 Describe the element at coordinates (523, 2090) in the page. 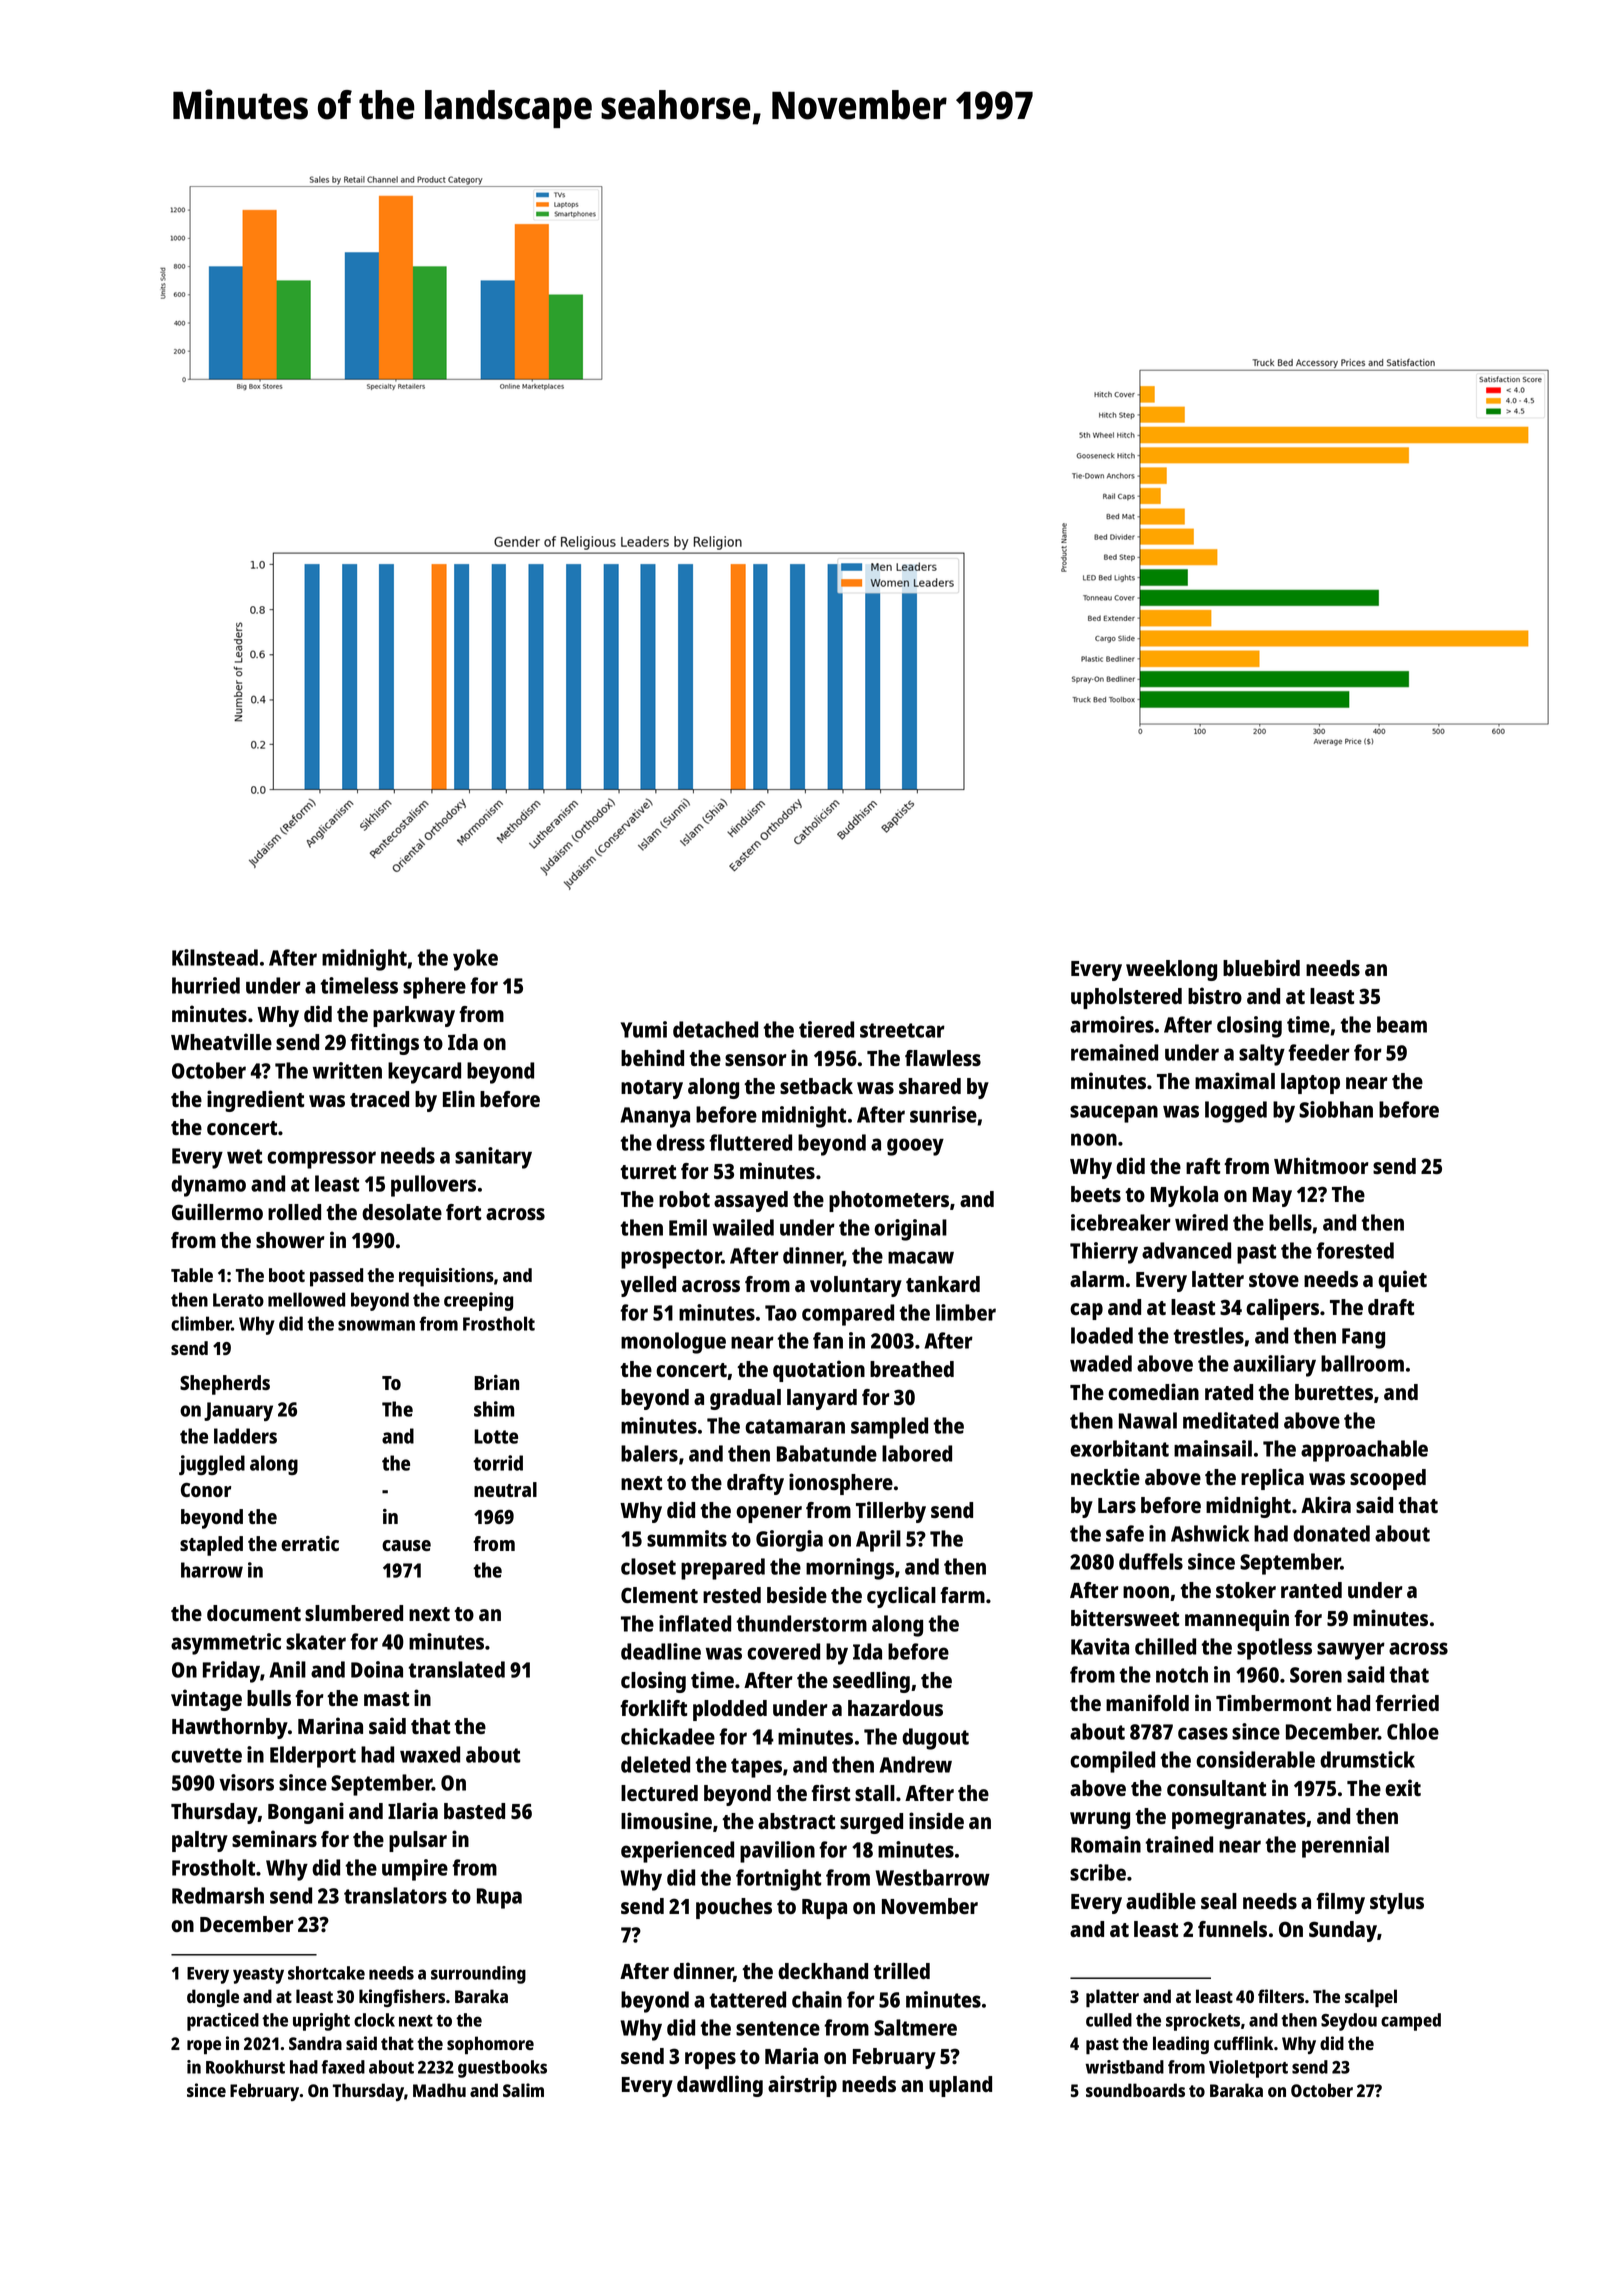

I see `Salim` at that location.
